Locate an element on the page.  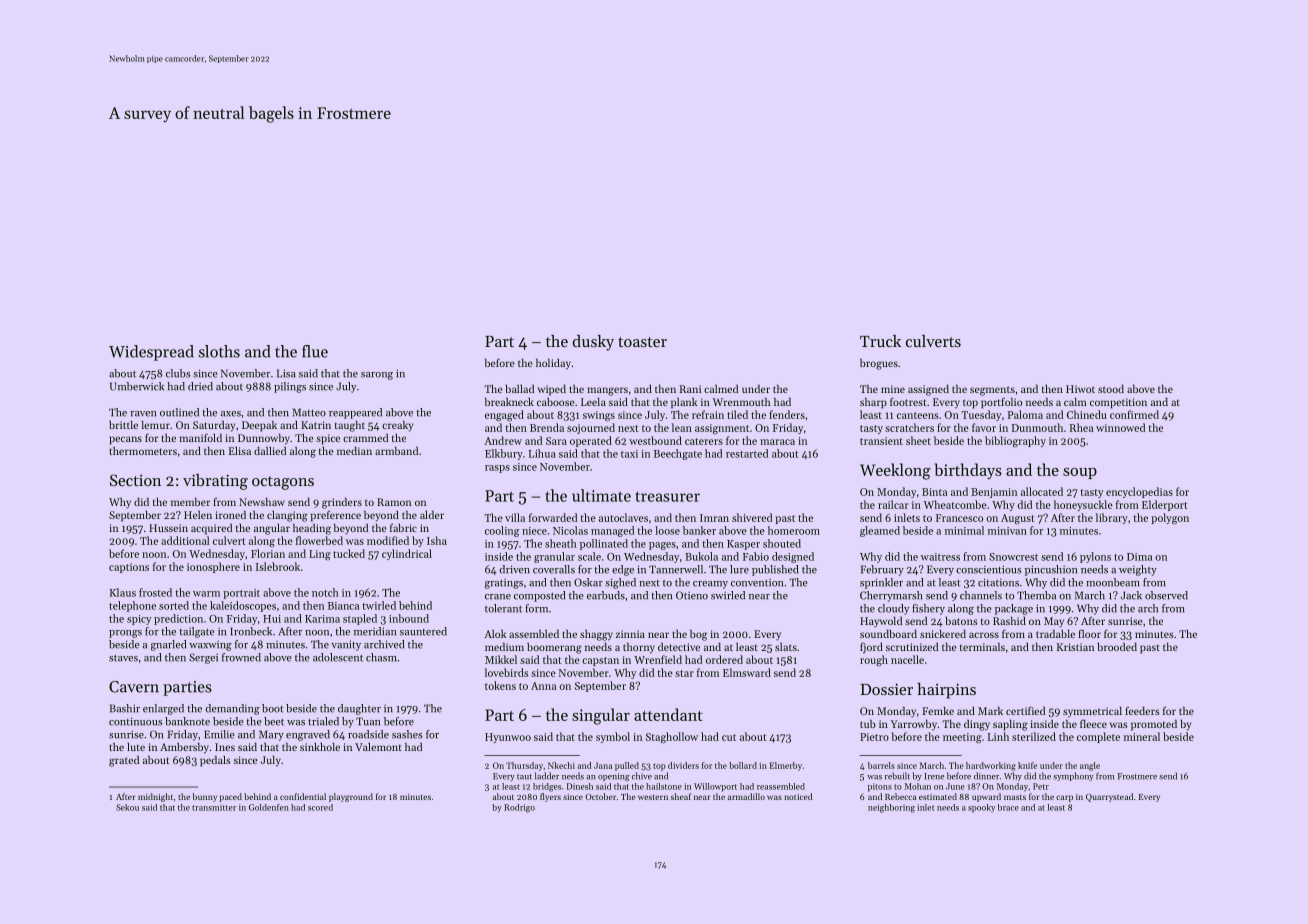
weighty is located at coordinates (1138, 570).
